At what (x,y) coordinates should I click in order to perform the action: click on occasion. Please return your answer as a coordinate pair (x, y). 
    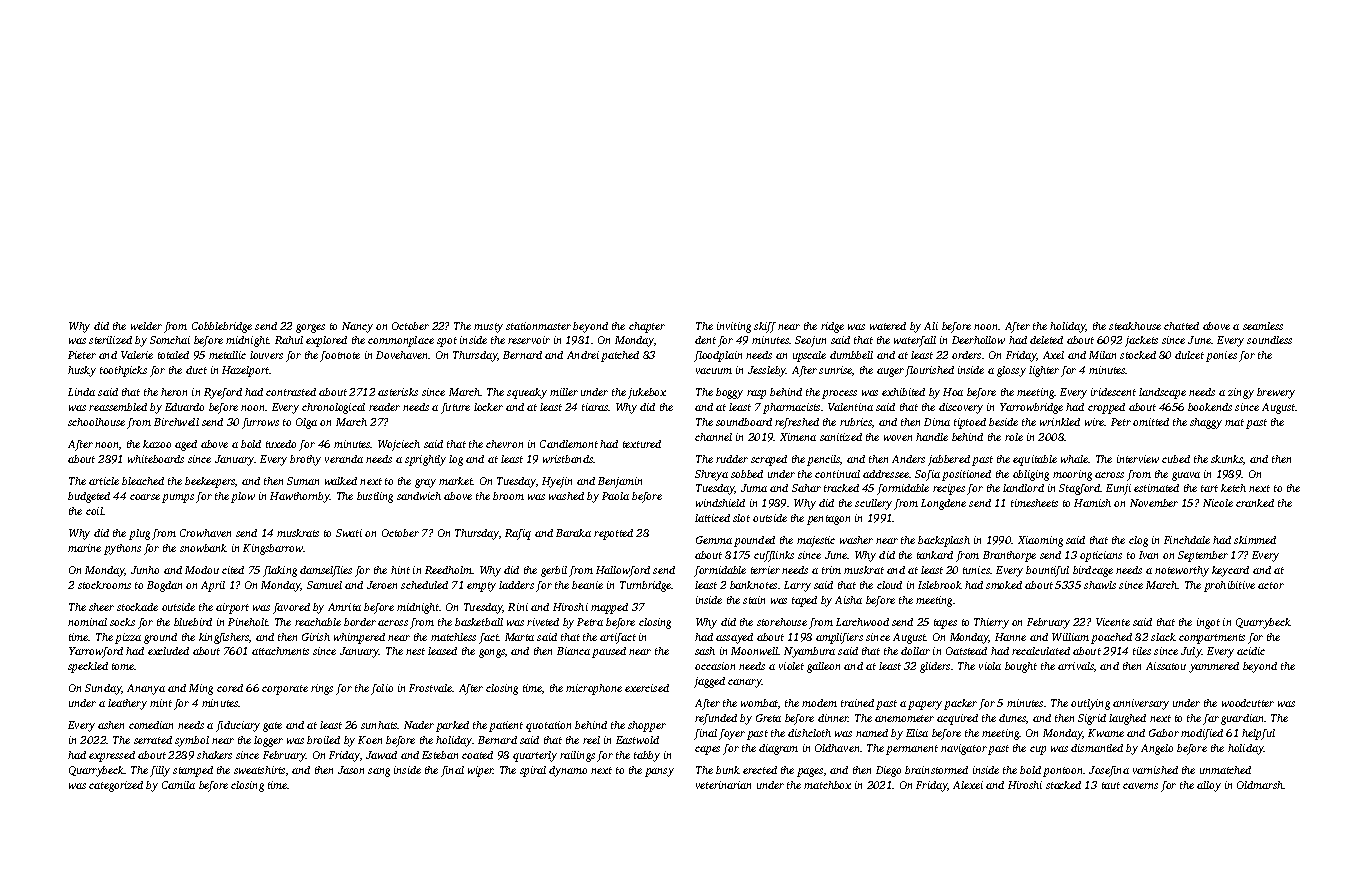
    Looking at the image, I should click on (715, 666).
